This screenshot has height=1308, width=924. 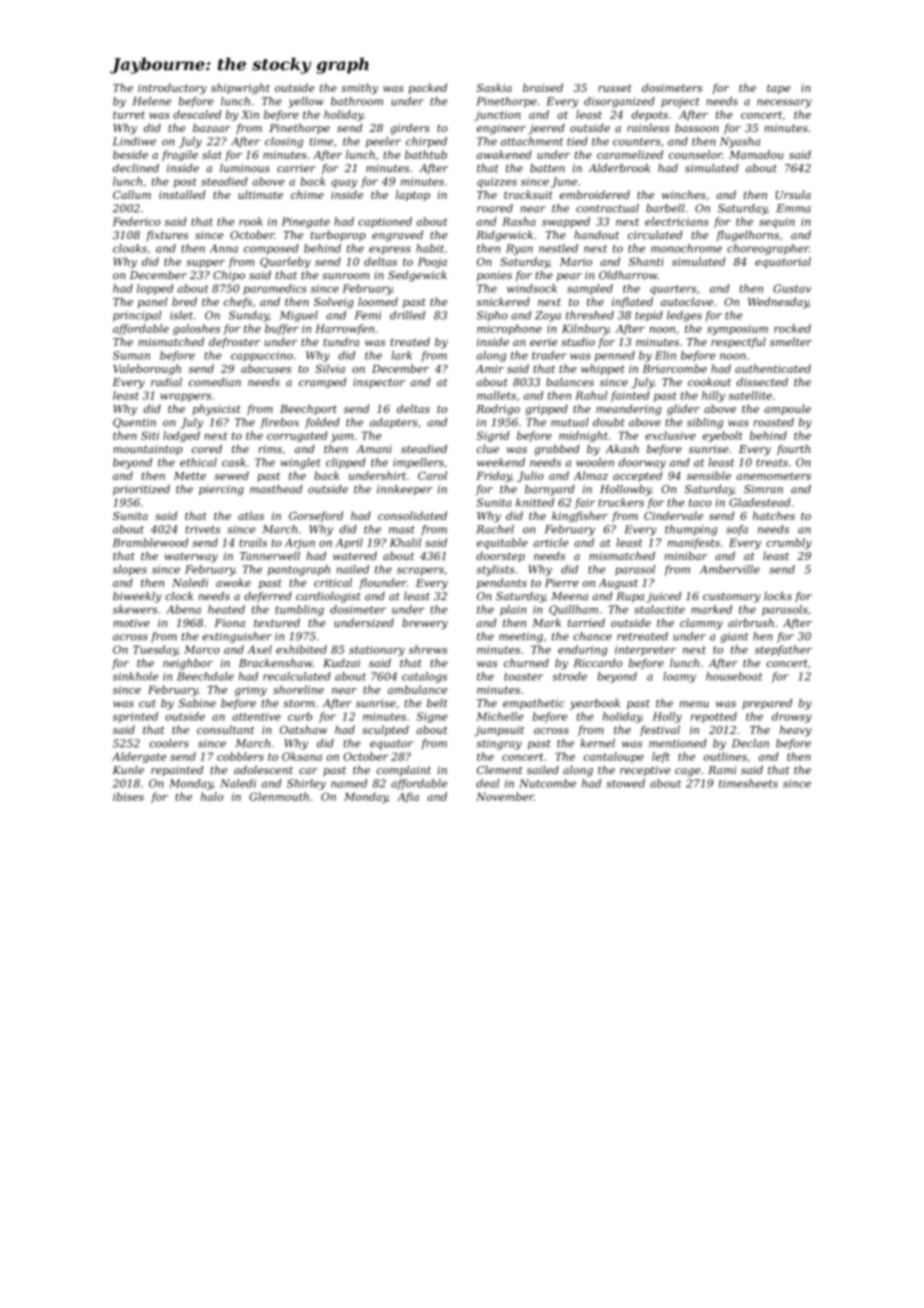 What do you see at coordinates (147, 704) in the screenshot?
I see `cut` at bounding box center [147, 704].
